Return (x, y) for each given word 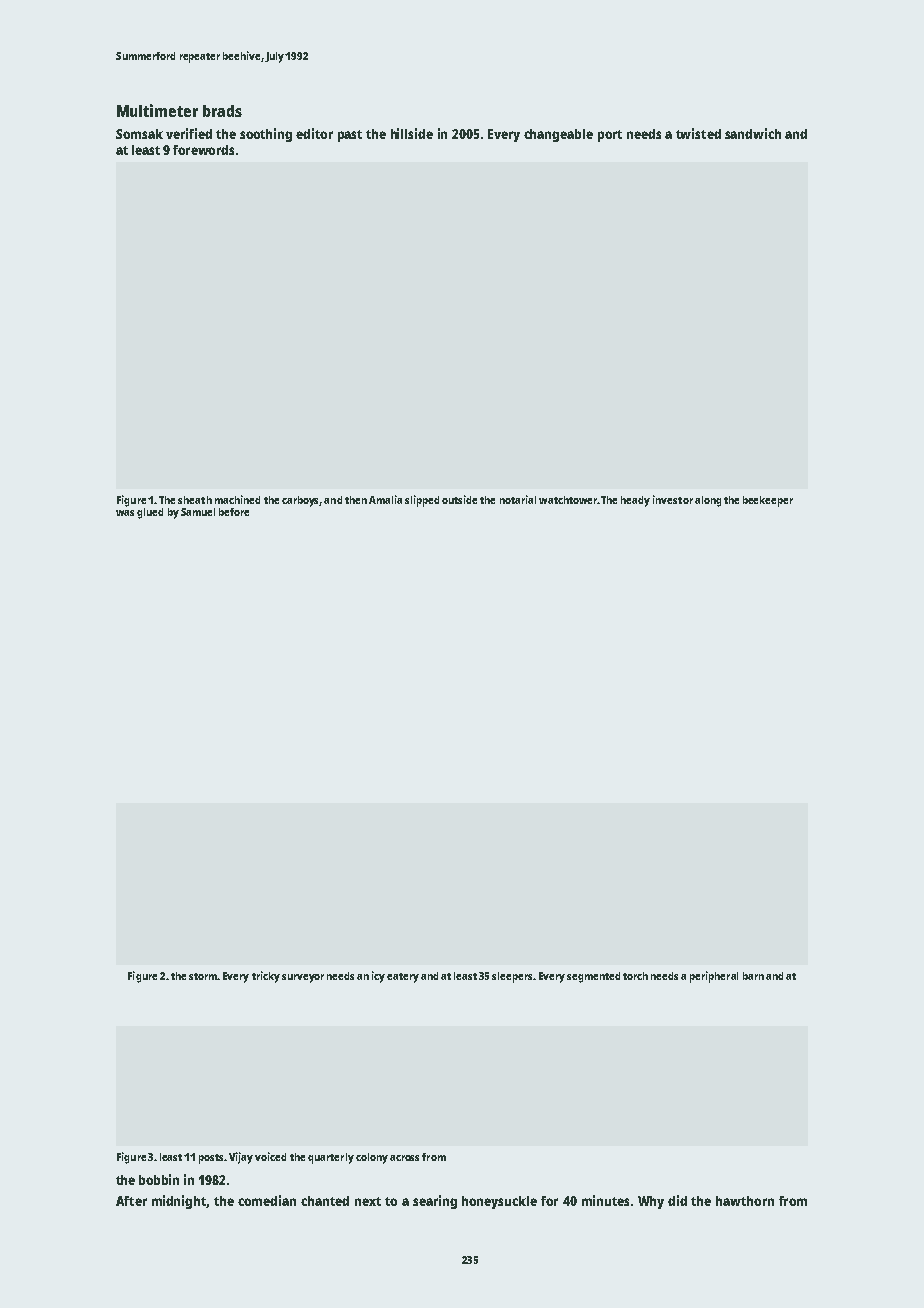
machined (237, 499)
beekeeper (768, 501)
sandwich (753, 133)
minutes (605, 1200)
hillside (412, 133)
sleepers (512, 977)
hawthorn (745, 1201)
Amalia (385, 499)
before (234, 512)
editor (314, 133)
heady (635, 501)
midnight (179, 1202)
